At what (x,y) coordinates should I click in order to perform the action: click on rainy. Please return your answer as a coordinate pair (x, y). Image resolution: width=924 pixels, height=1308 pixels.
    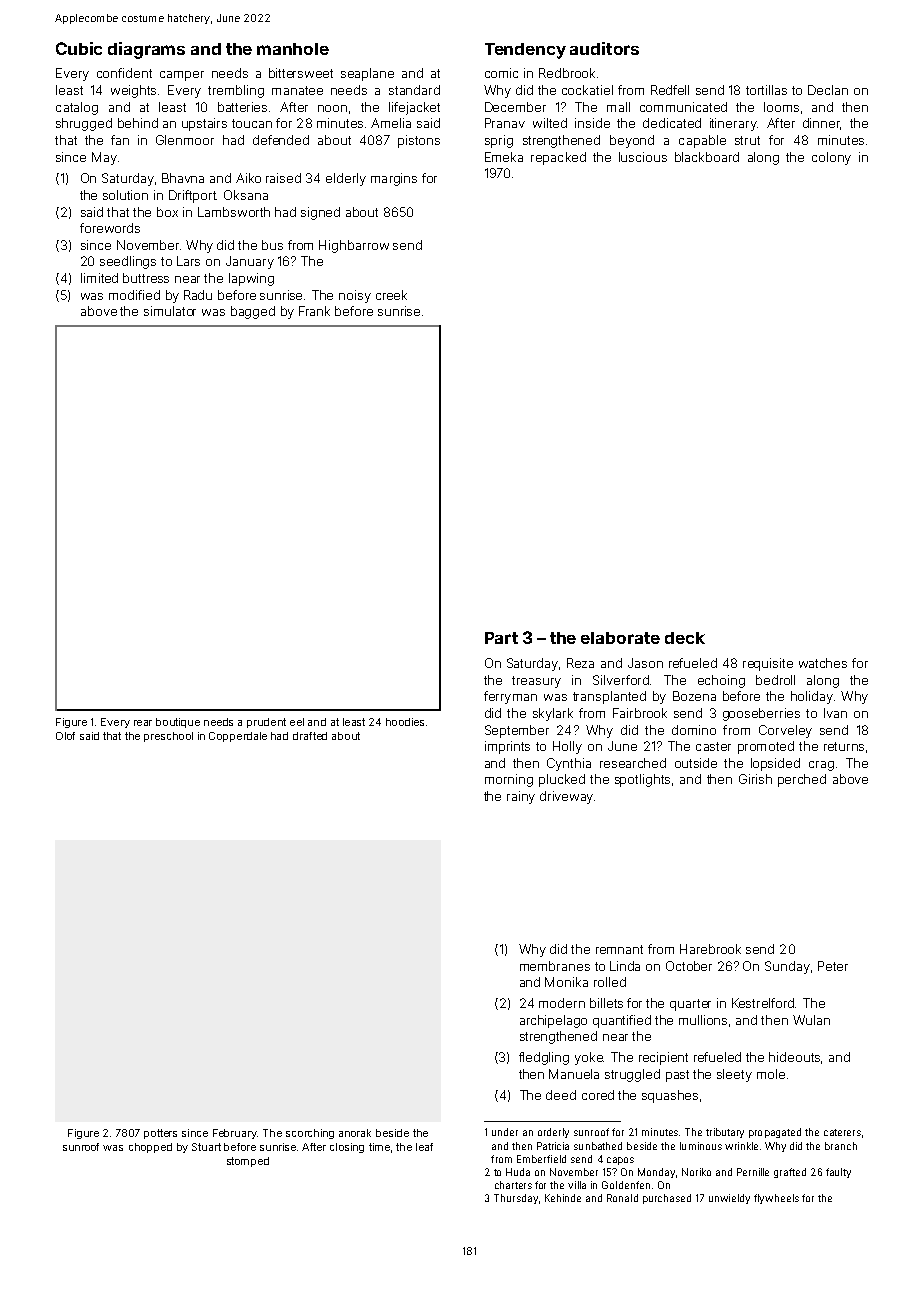
    Looking at the image, I should click on (521, 797).
